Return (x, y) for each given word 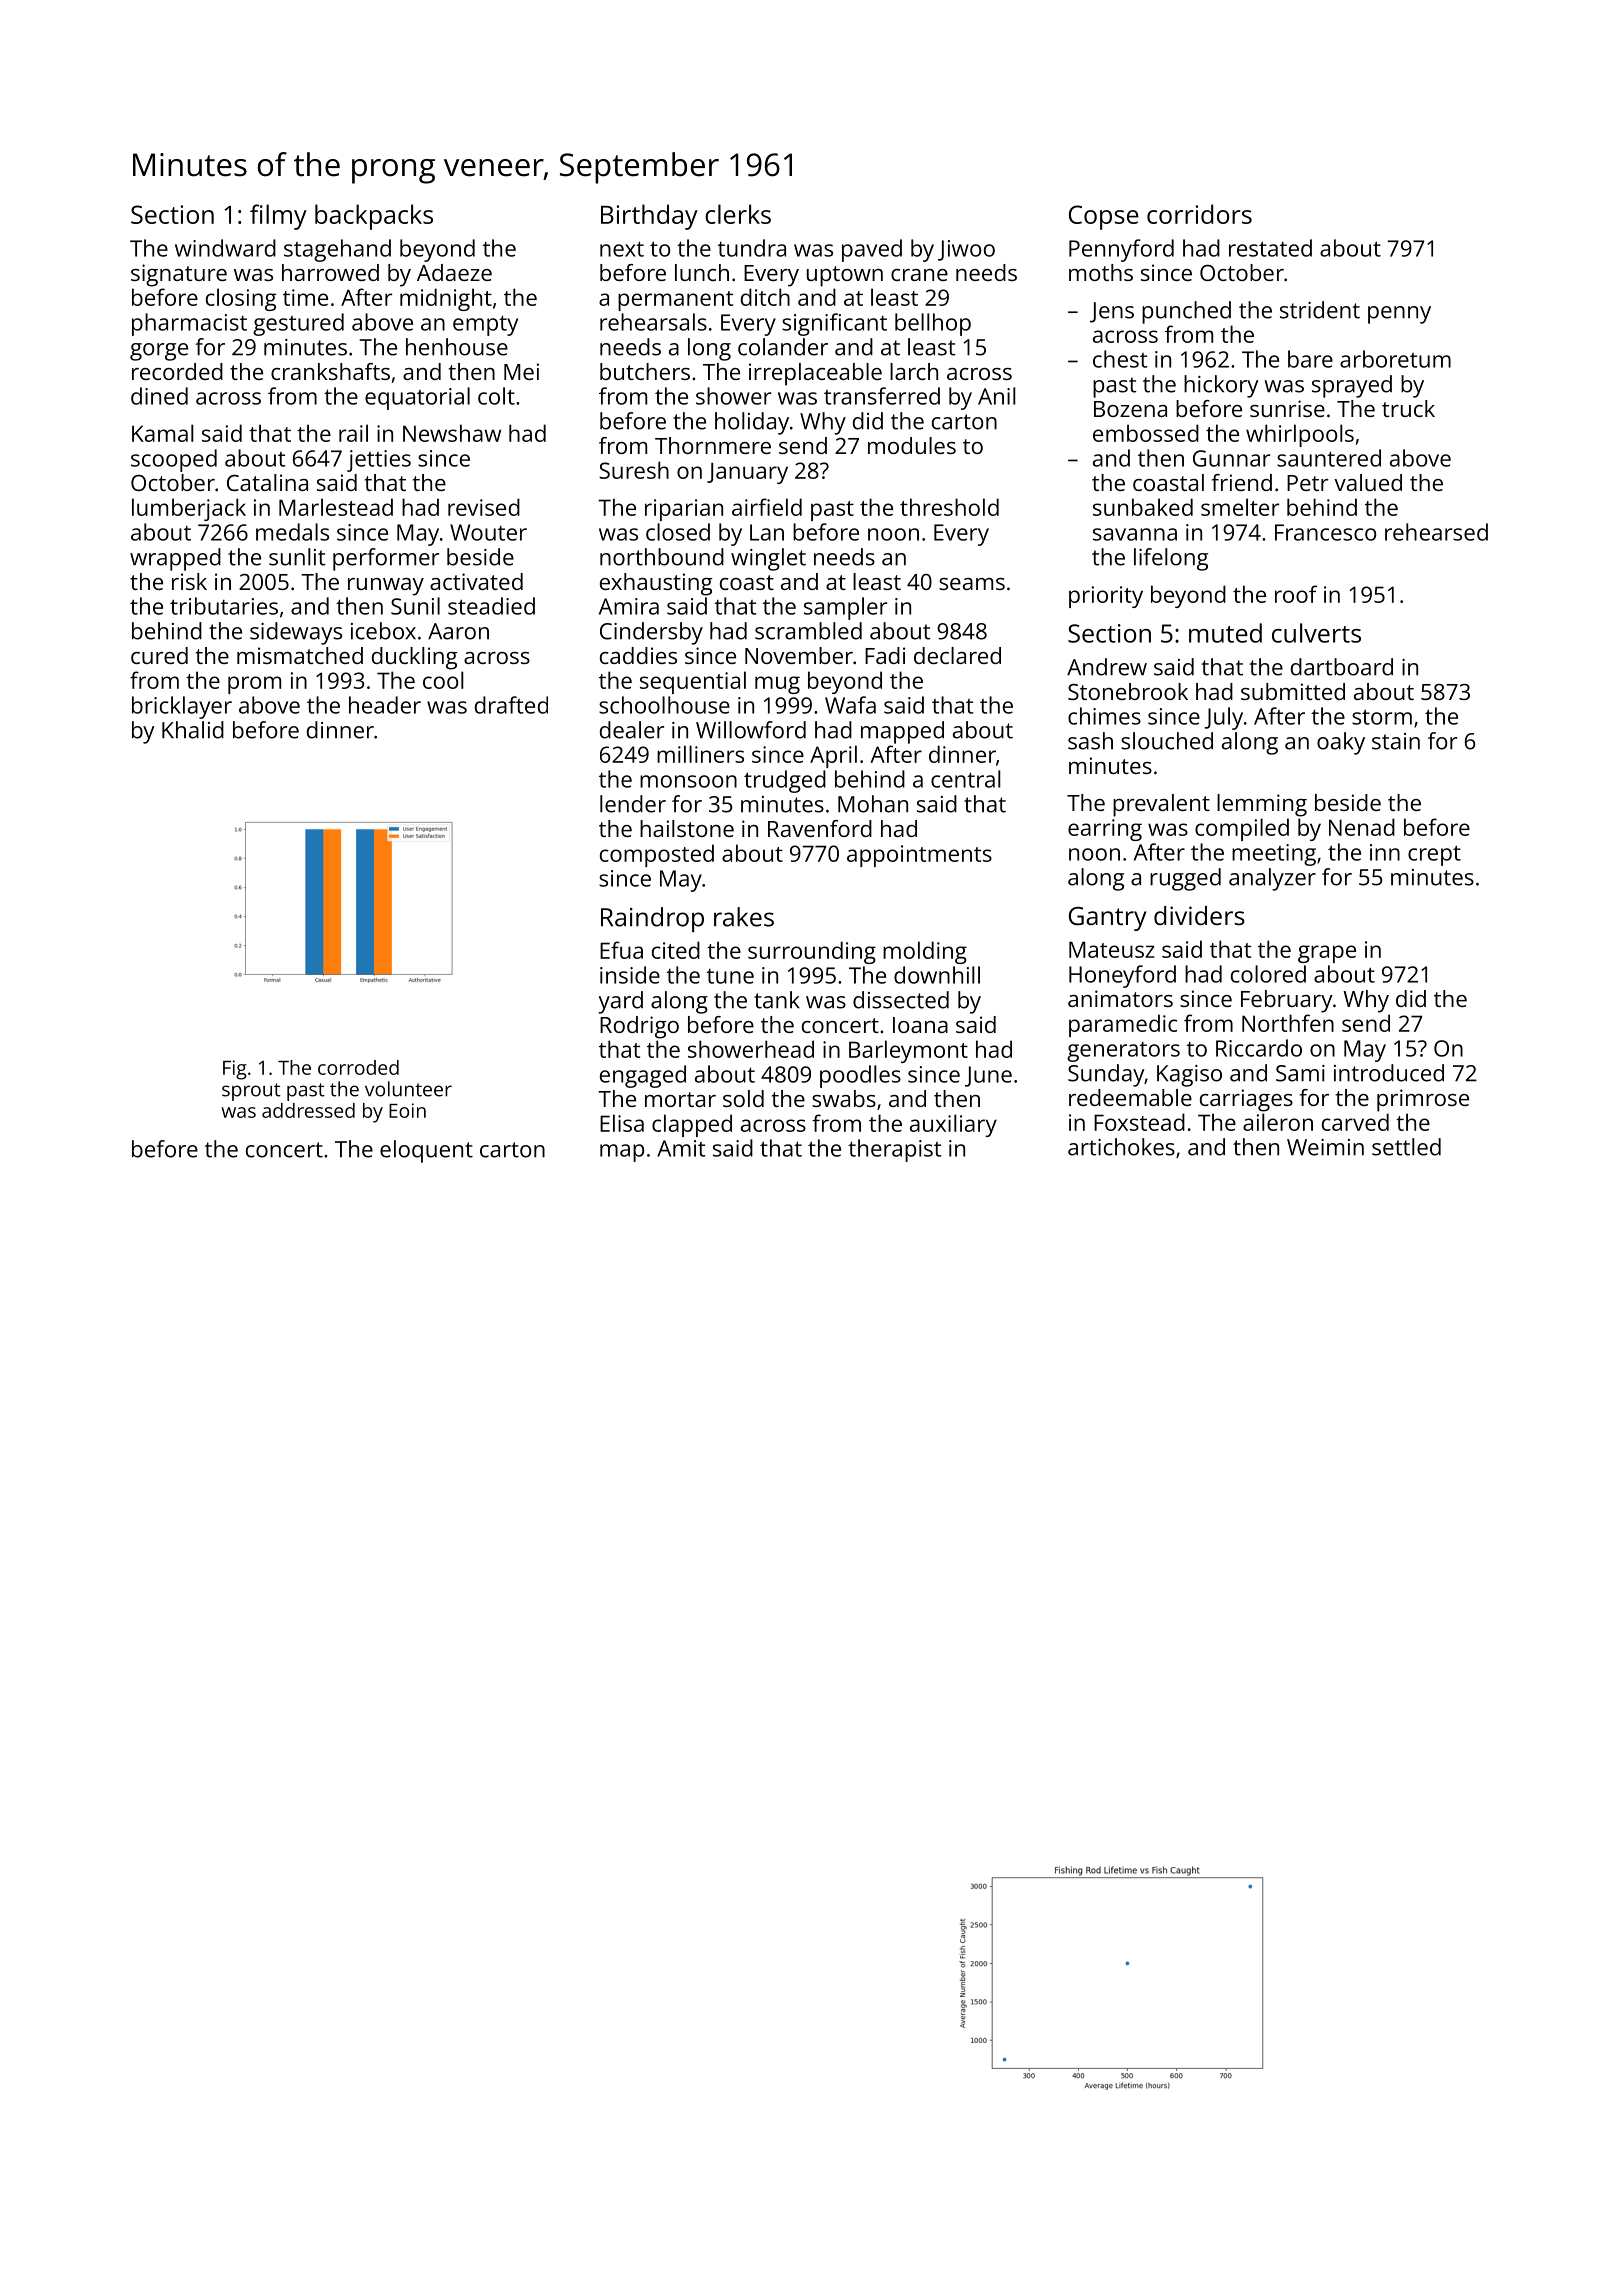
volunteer (408, 1089)
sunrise (1287, 408)
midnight (446, 299)
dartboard (1342, 667)
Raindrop (652, 920)
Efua (621, 950)
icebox (383, 631)
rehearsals (653, 322)
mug (777, 685)
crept (1434, 855)
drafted (511, 705)
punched (1186, 312)
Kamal (163, 433)
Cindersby (651, 633)
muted (1225, 633)
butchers (645, 371)
